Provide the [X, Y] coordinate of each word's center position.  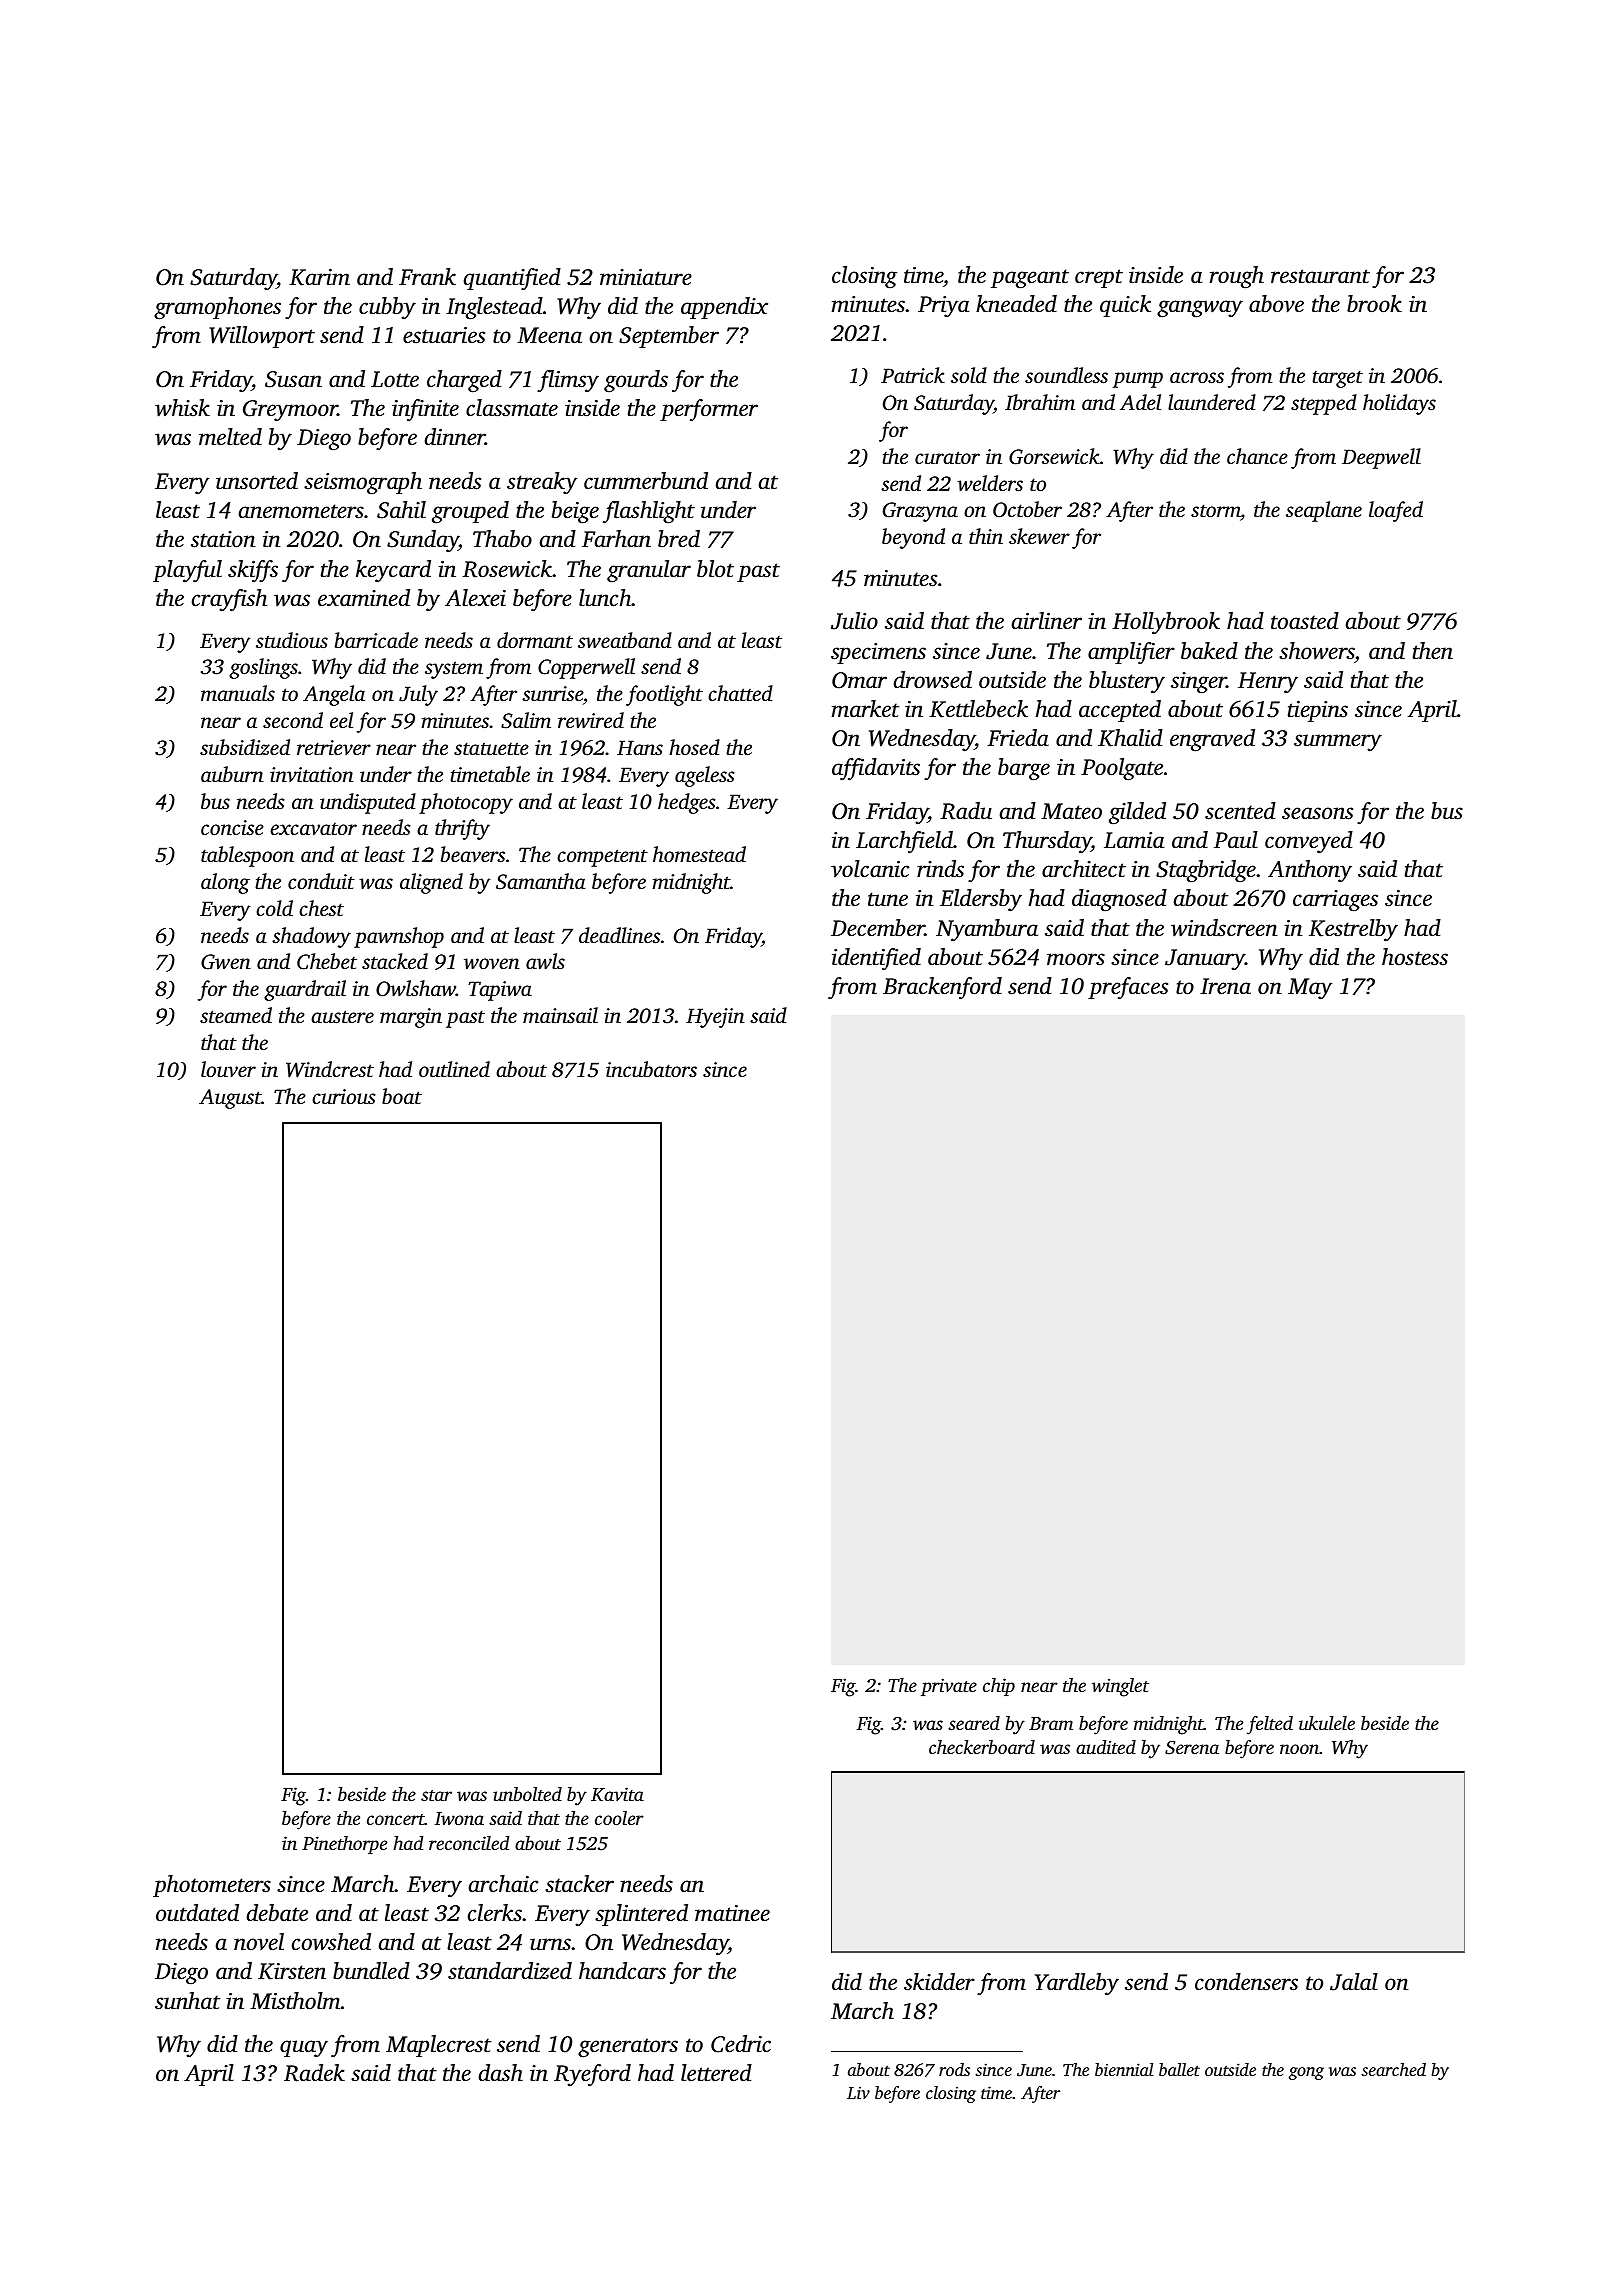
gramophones [217, 308]
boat [402, 1096]
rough [1237, 277]
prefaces [1128, 988]
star [436, 1795]
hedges [687, 803]
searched [1393, 2069]
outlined [454, 1069]
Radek [314, 2073]
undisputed [368, 803]
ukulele [1327, 1723]
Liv [858, 2092]
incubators [651, 1069]
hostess [1415, 957]
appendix [724, 308]
